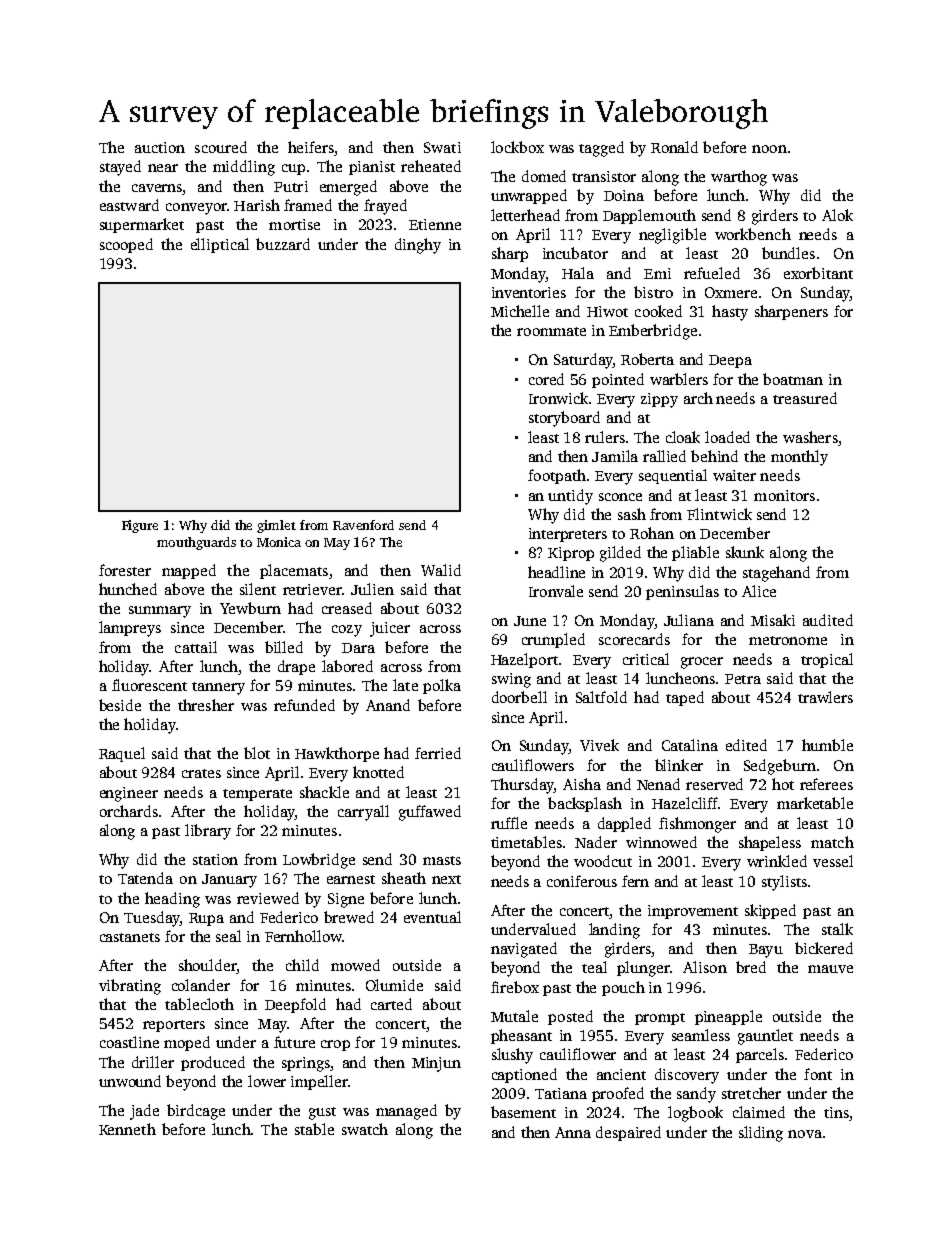 The width and height of the screenshot is (952, 1233). What do you see at coordinates (769, 149) in the screenshot?
I see `noon` at bounding box center [769, 149].
